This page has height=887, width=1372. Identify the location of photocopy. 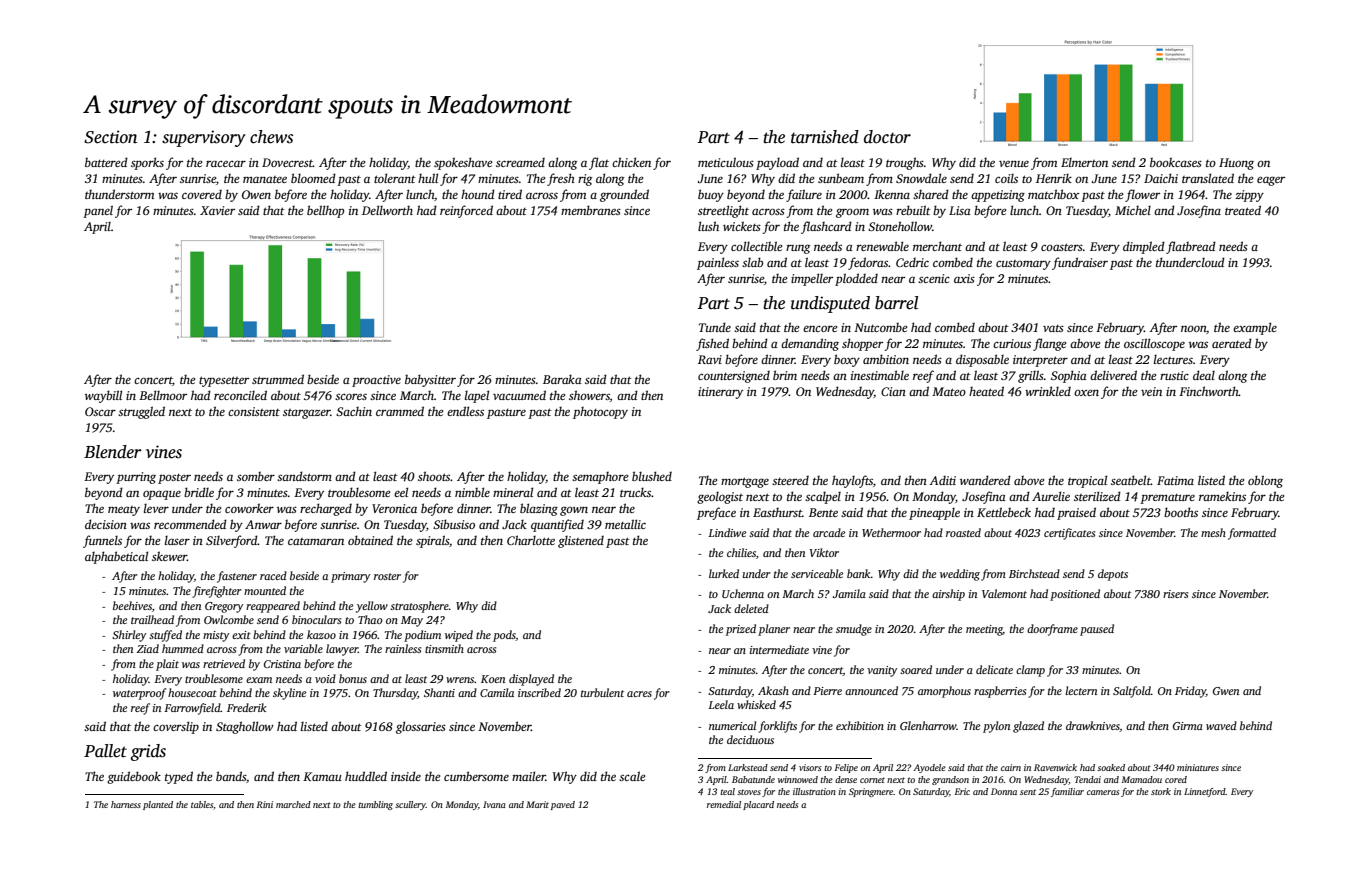
(600, 413).
